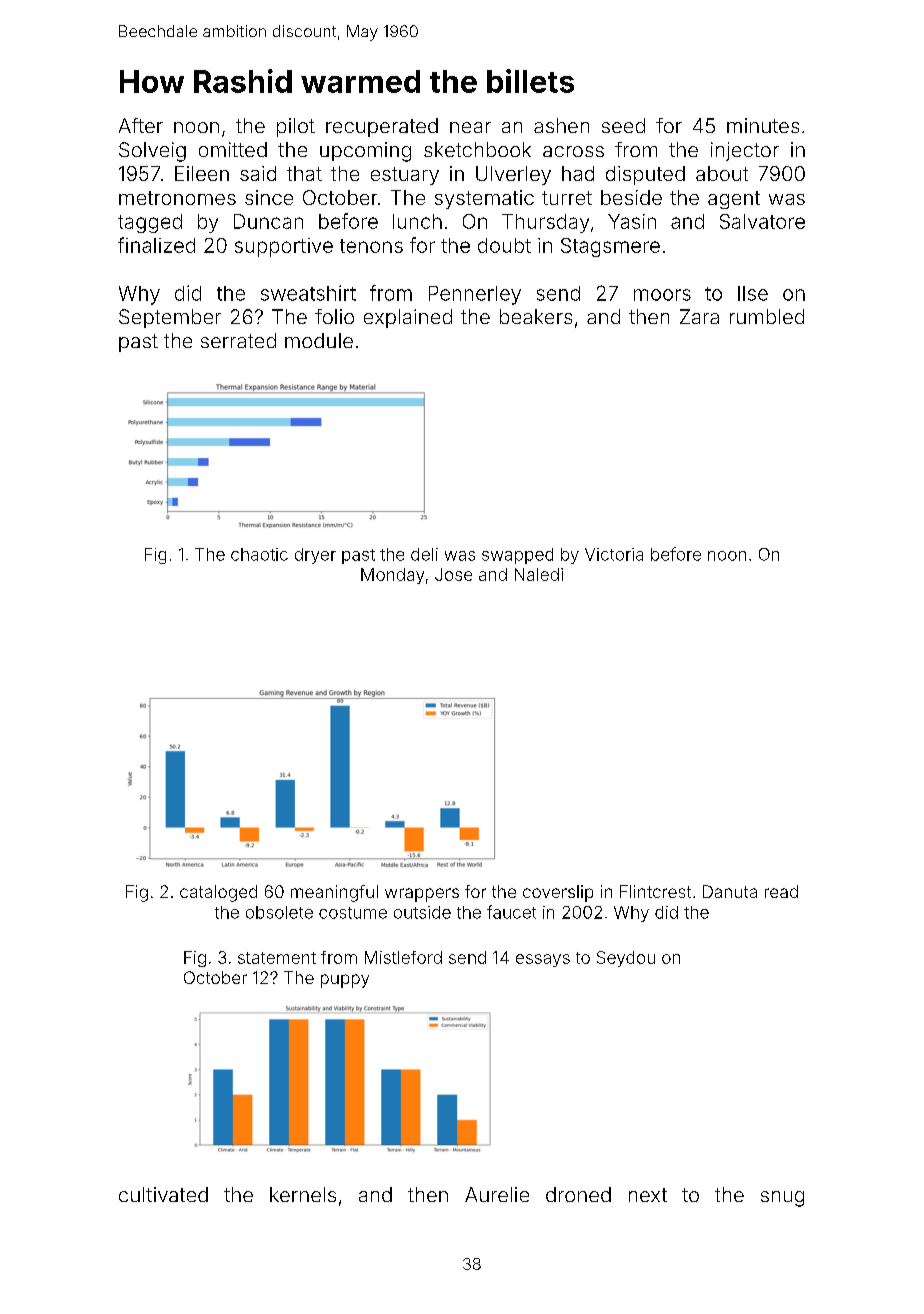 The width and height of the screenshot is (924, 1314). I want to click on Jose, so click(453, 574).
